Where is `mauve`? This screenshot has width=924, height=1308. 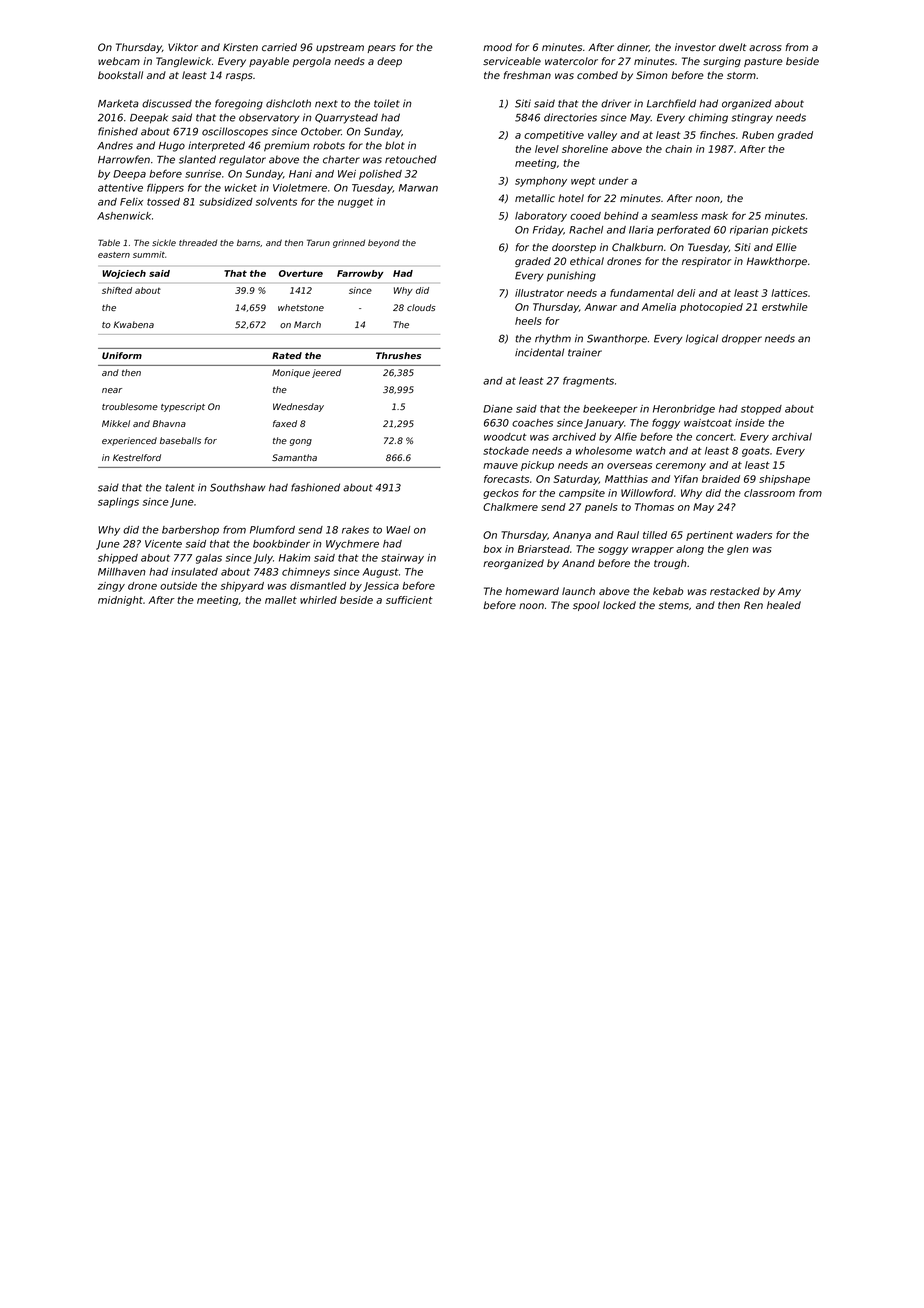
mauve is located at coordinates (500, 466).
